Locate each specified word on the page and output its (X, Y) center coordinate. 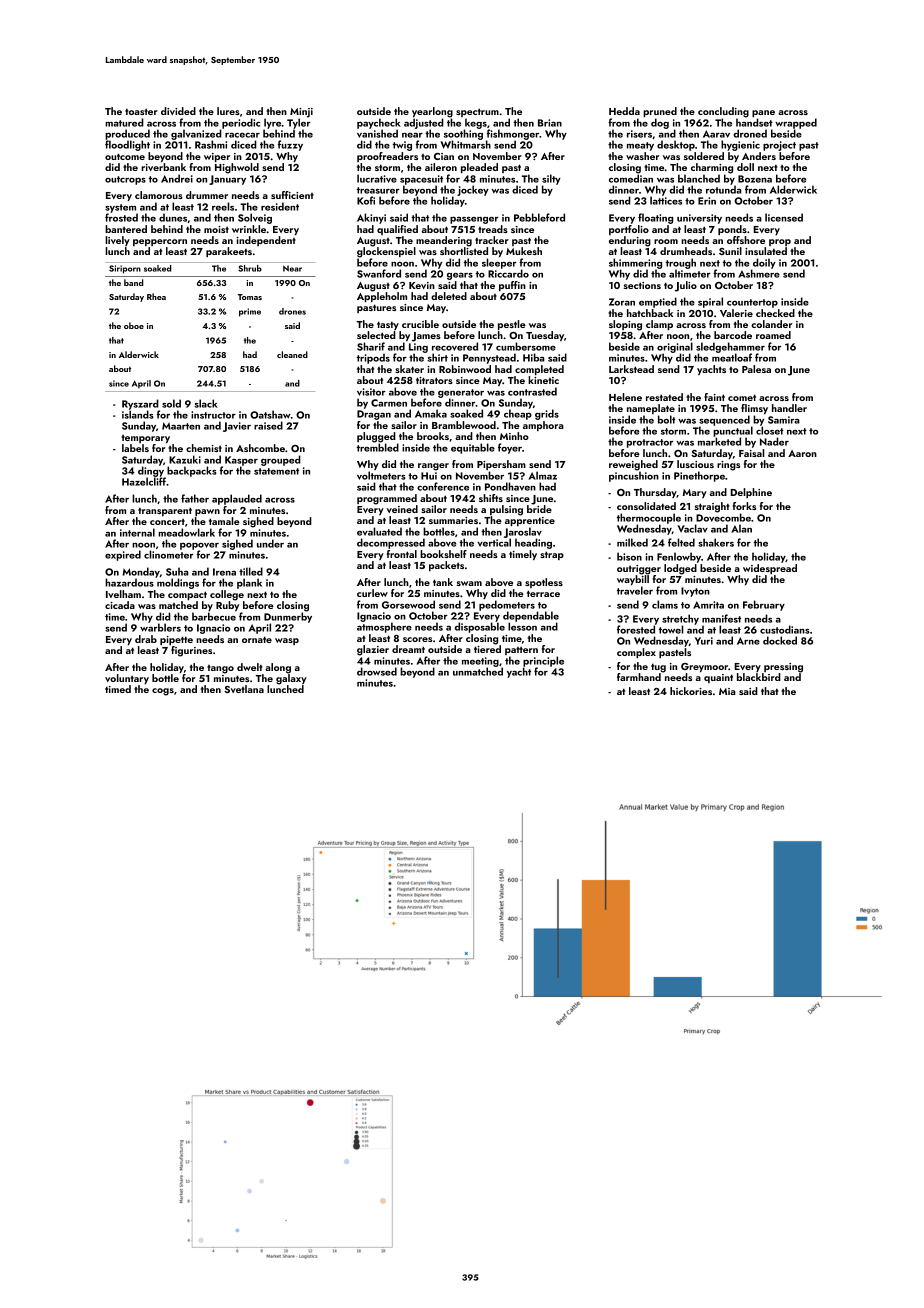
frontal (402, 554)
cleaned (292, 354)
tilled (251, 571)
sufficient (292, 195)
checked (775, 313)
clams (665, 604)
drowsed (377, 671)
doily (764, 263)
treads (493, 229)
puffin (512, 286)
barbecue (214, 616)
